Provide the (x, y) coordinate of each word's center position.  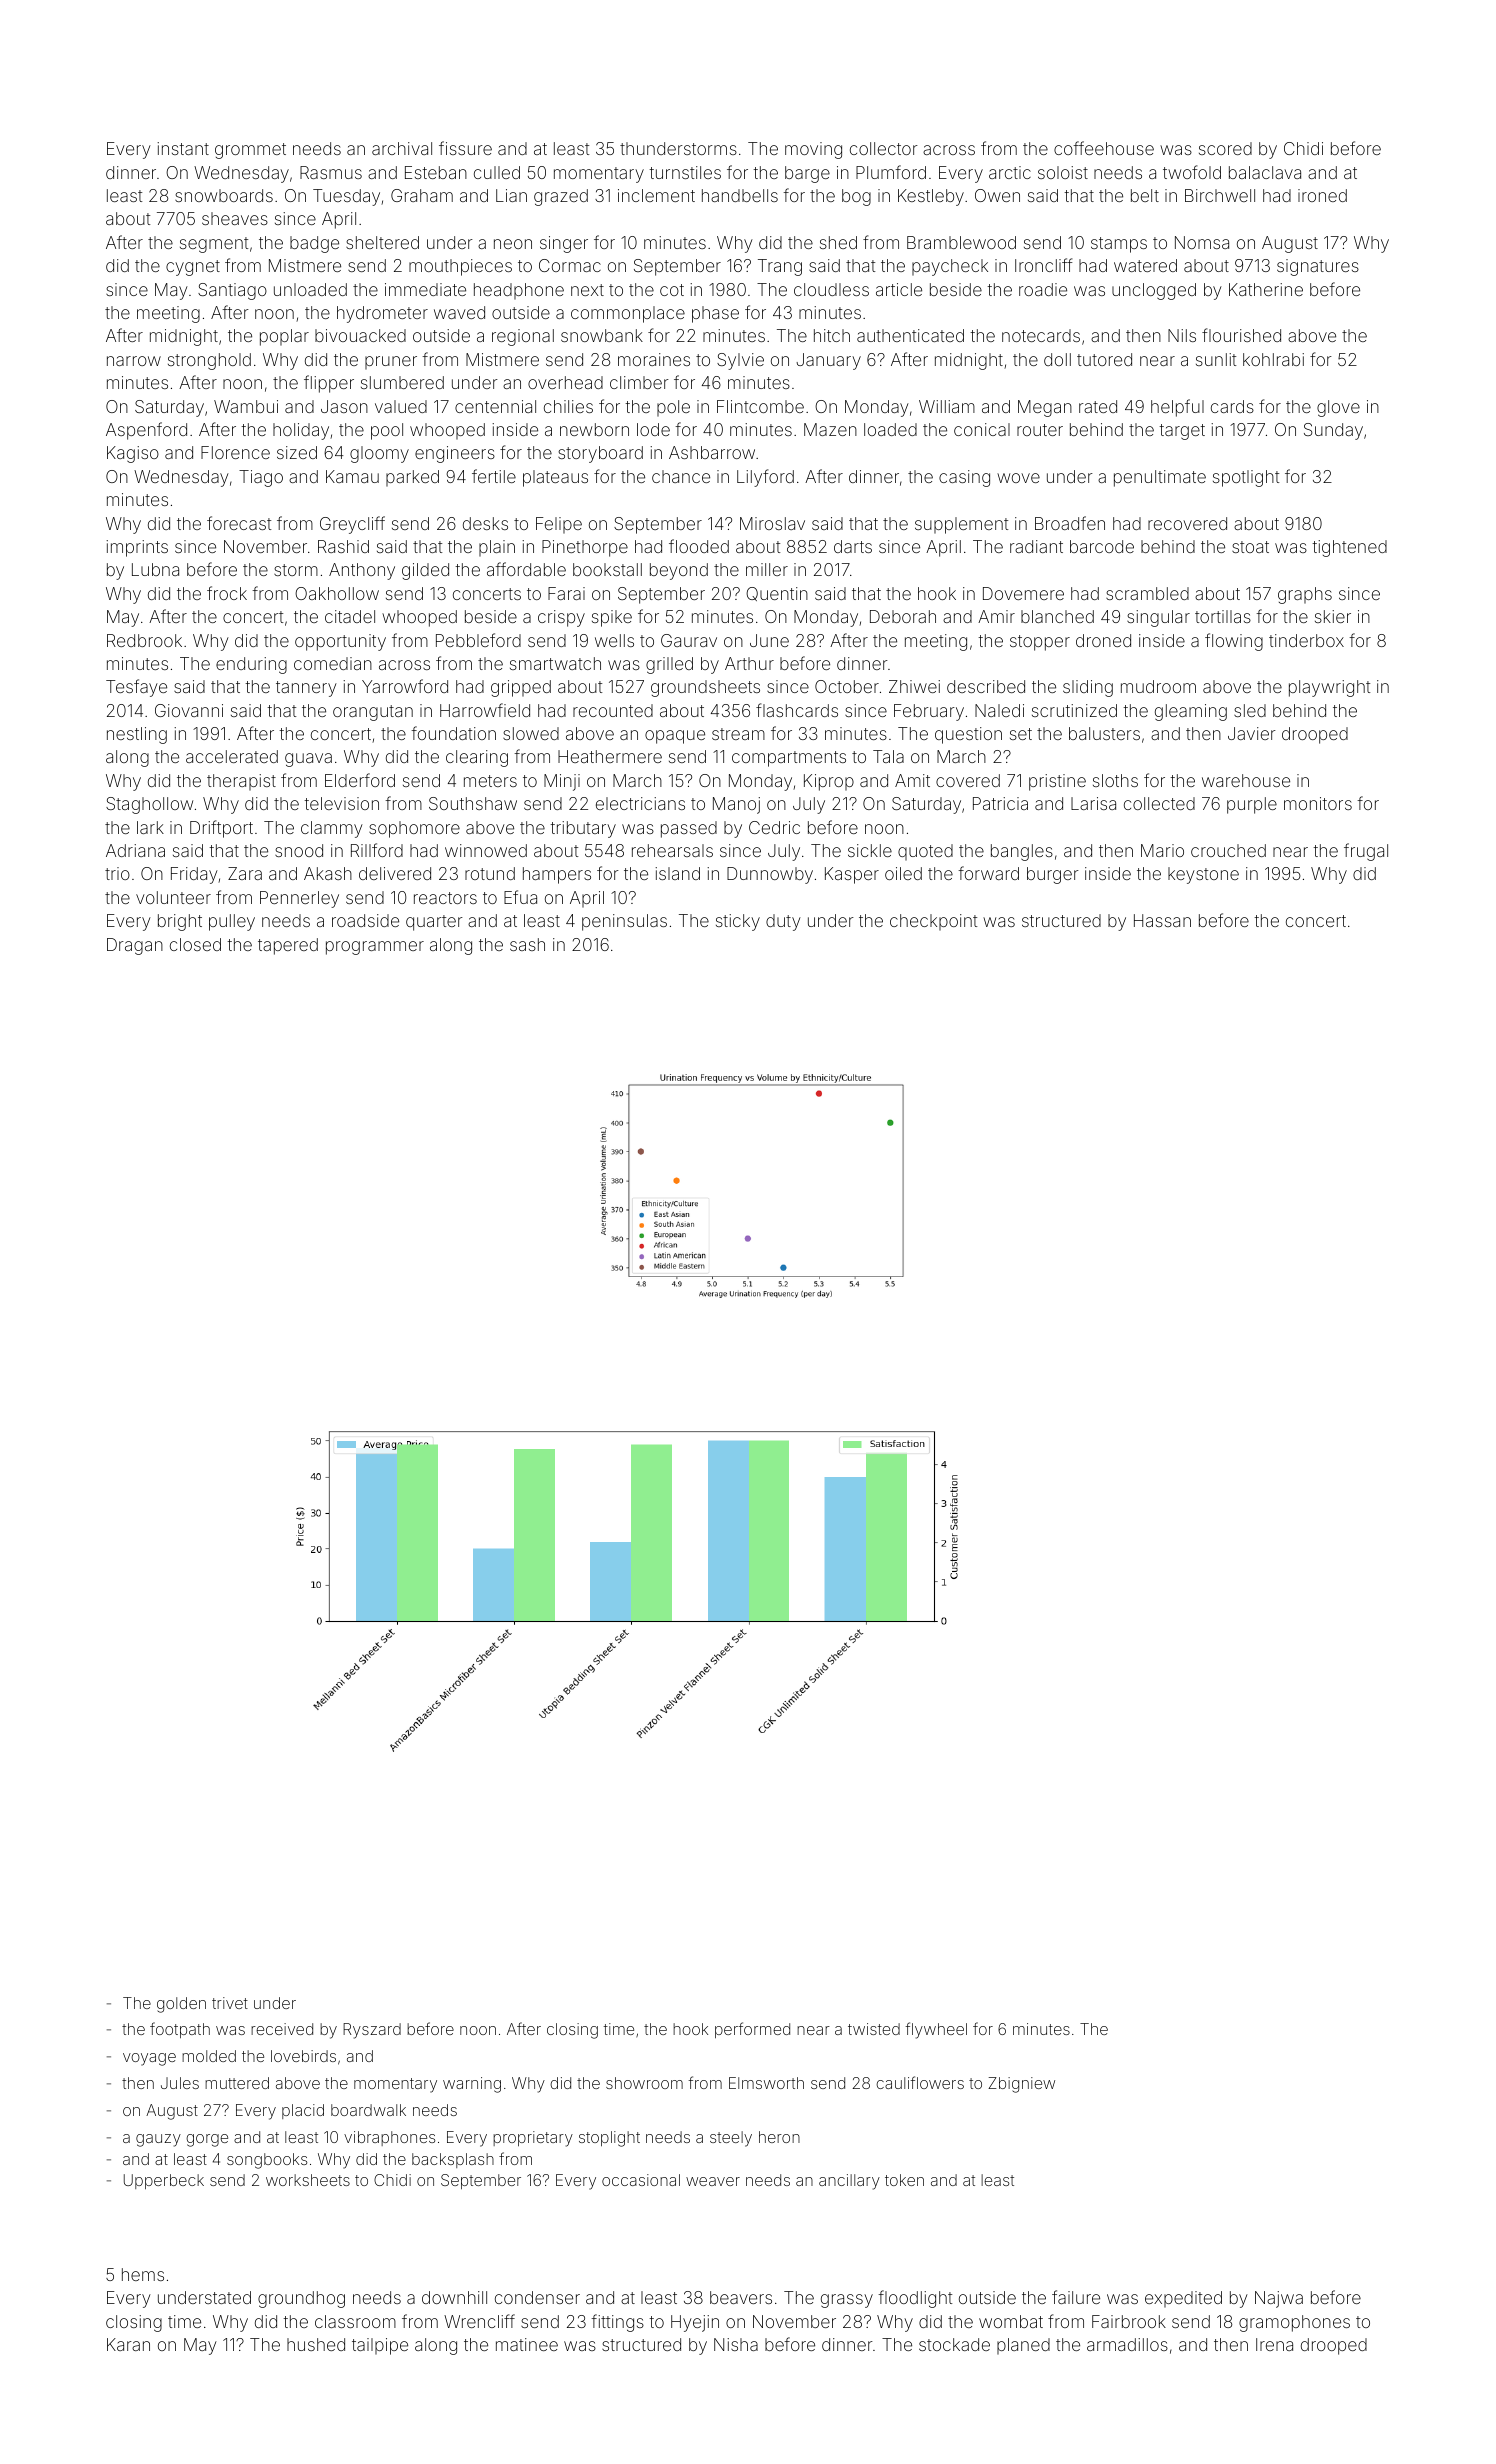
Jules (180, 2083)
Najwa (1279, 2299)
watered (1145, 265)
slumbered (402, 382)
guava (308, 760)
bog (856, 197)
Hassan (1162, 920)
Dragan (135, 946)
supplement (961, 525)
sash (527, 944)
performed (752, 2030)
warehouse (1246, 780)
